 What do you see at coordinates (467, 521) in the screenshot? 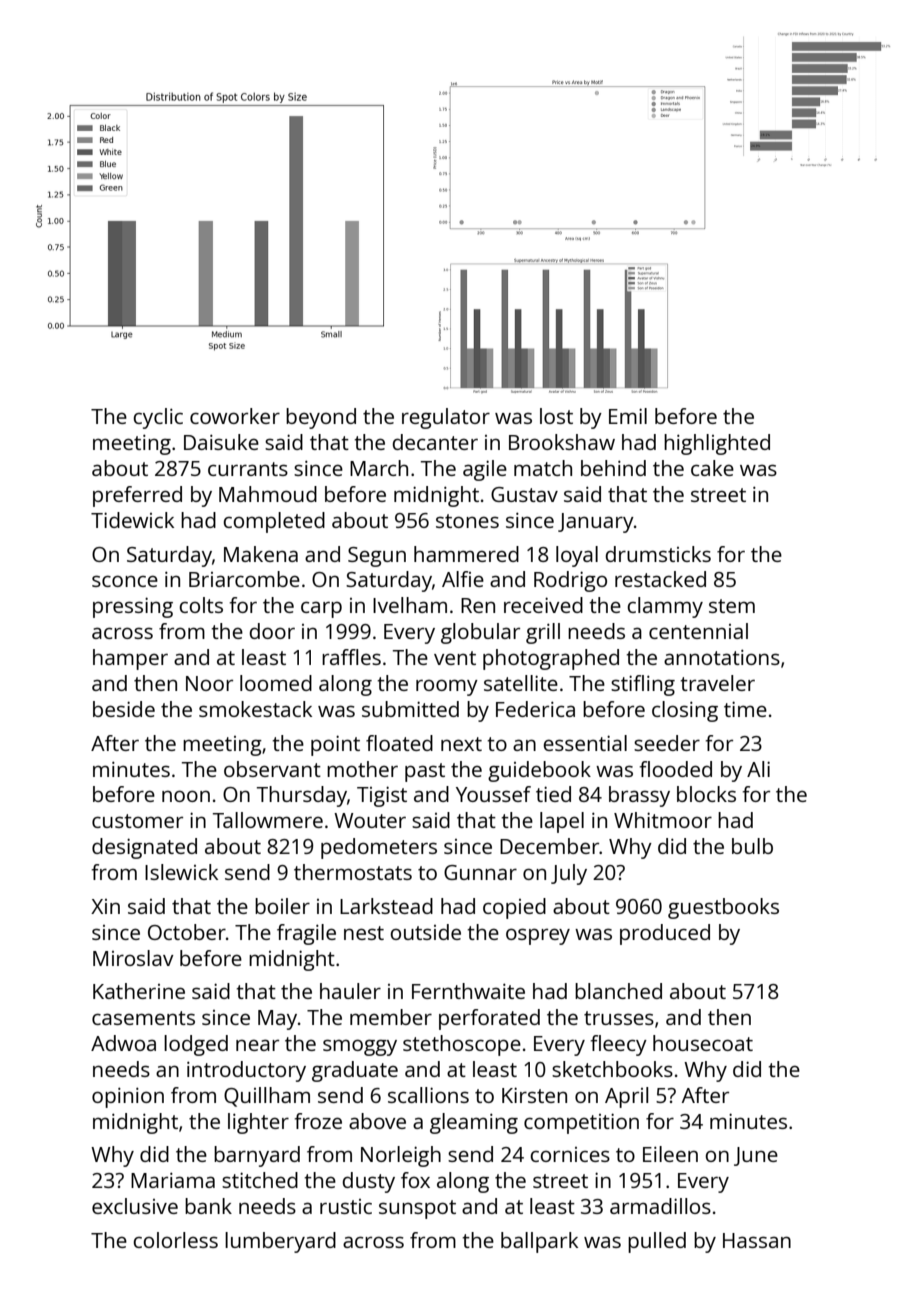
I see `stones` at bounding box center [467, 521].
